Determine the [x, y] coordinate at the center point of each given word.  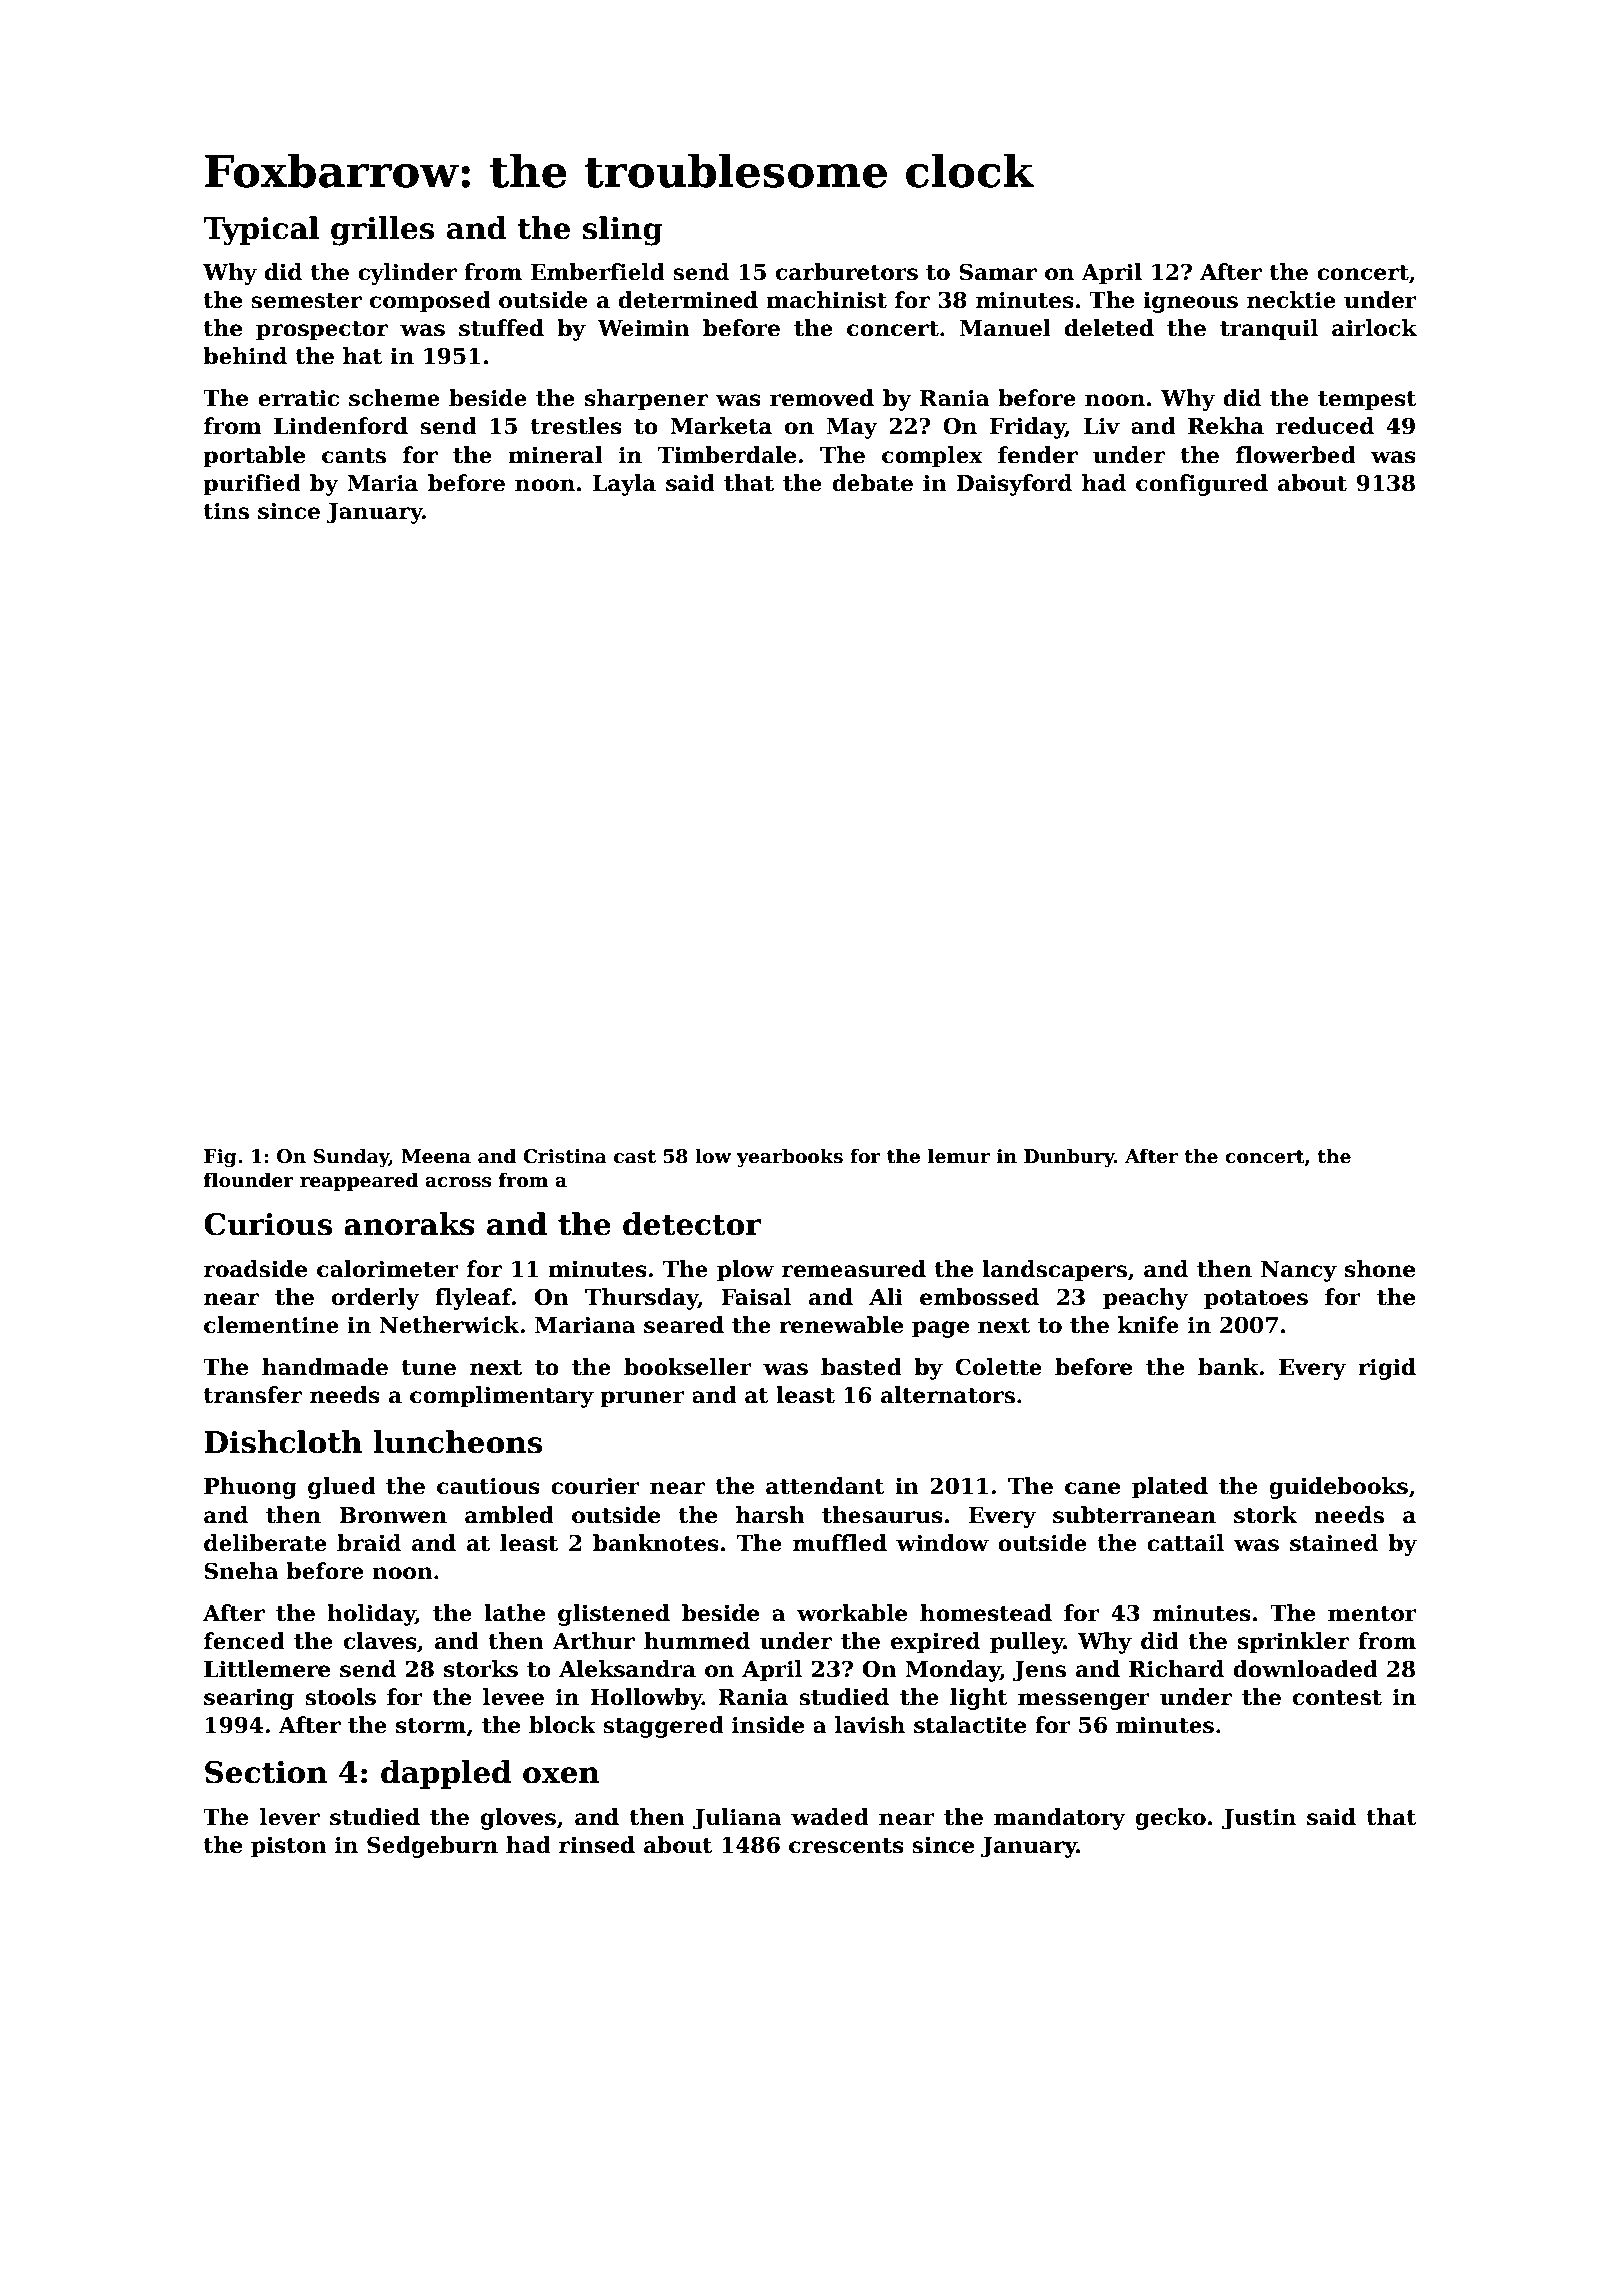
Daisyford [1014, 485]
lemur [959, 1156]
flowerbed [1296, 455]
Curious [268, 1224]
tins [226, 511]
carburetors [847, 272]
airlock [1374, 328]
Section [266, 1772]
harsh [770, 1515]
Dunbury [1069, 1157]
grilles [382, 231]
